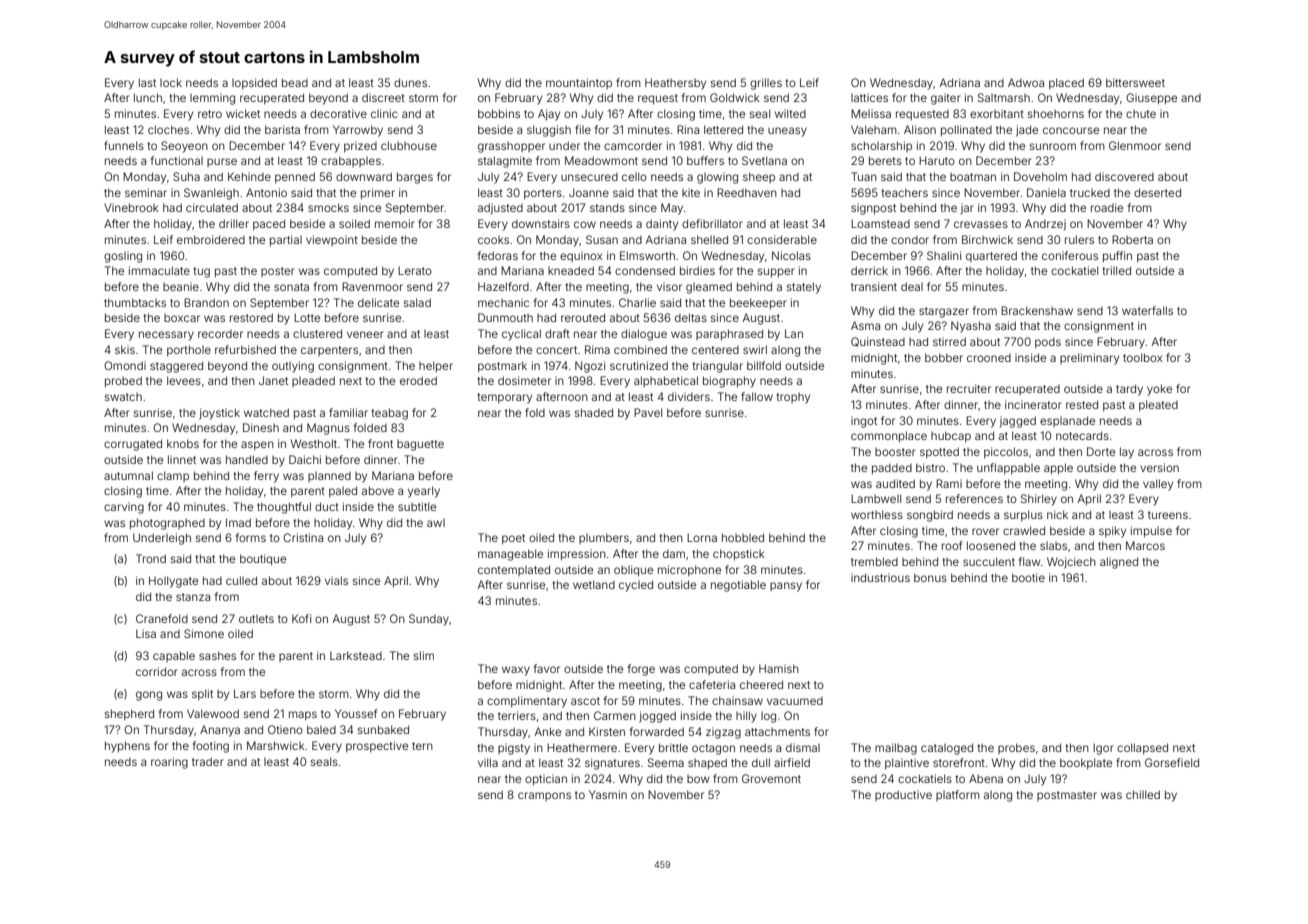 The width and height of the screenshot is (1308, 924). I want to click on beekeeper, so click(758, 304).
